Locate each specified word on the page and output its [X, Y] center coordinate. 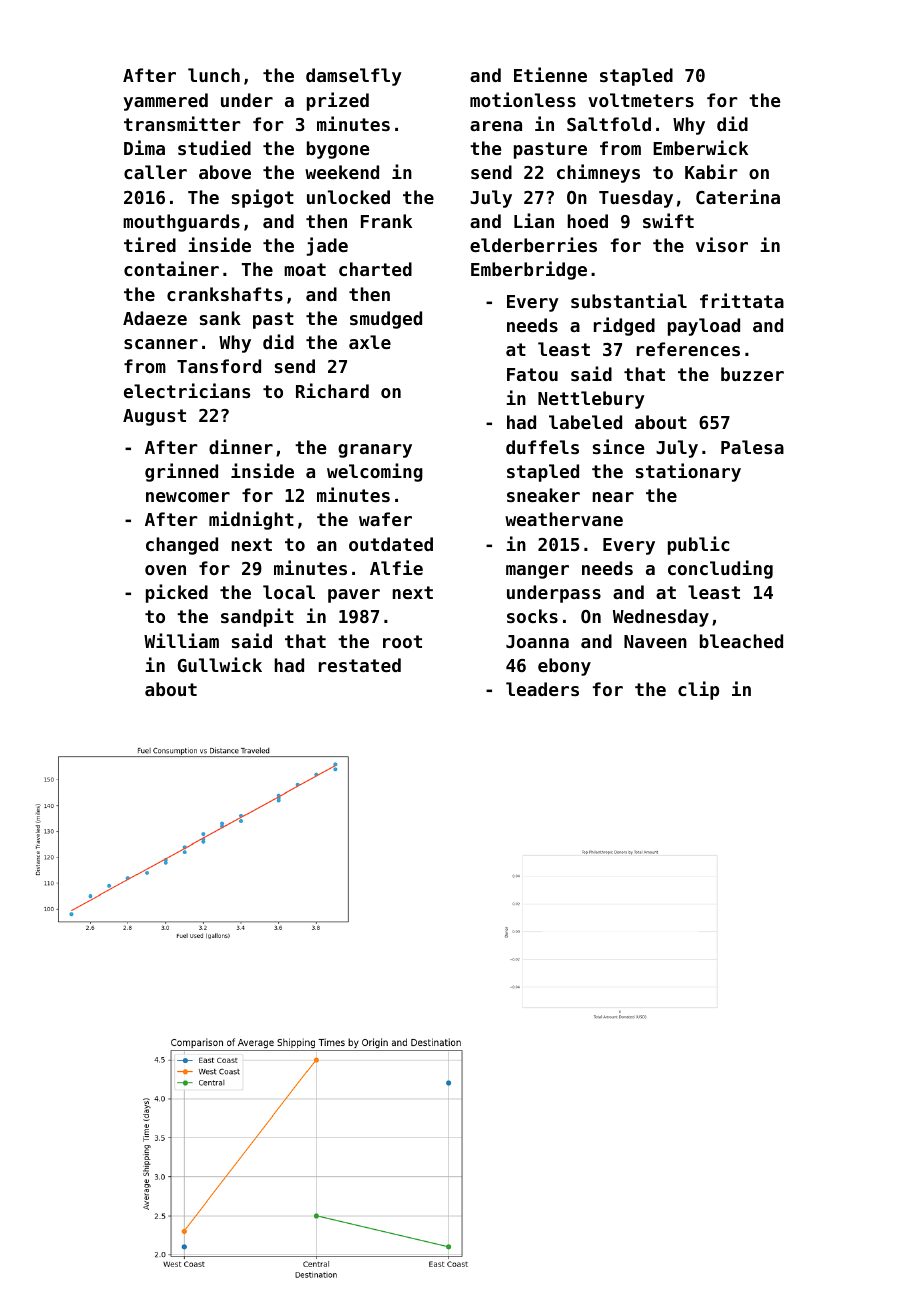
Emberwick [700, 147]
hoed [587, 221]
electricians [187, 390]
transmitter [182, 123]
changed [182, 546]
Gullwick [220, 664]
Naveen [655, 641]
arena [496, 126]
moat [305, 269]
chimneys [598, 173]
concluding [720, 569]
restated [360, 665]
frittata [742, 300]
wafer [385, 519]
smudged [386, 320]
